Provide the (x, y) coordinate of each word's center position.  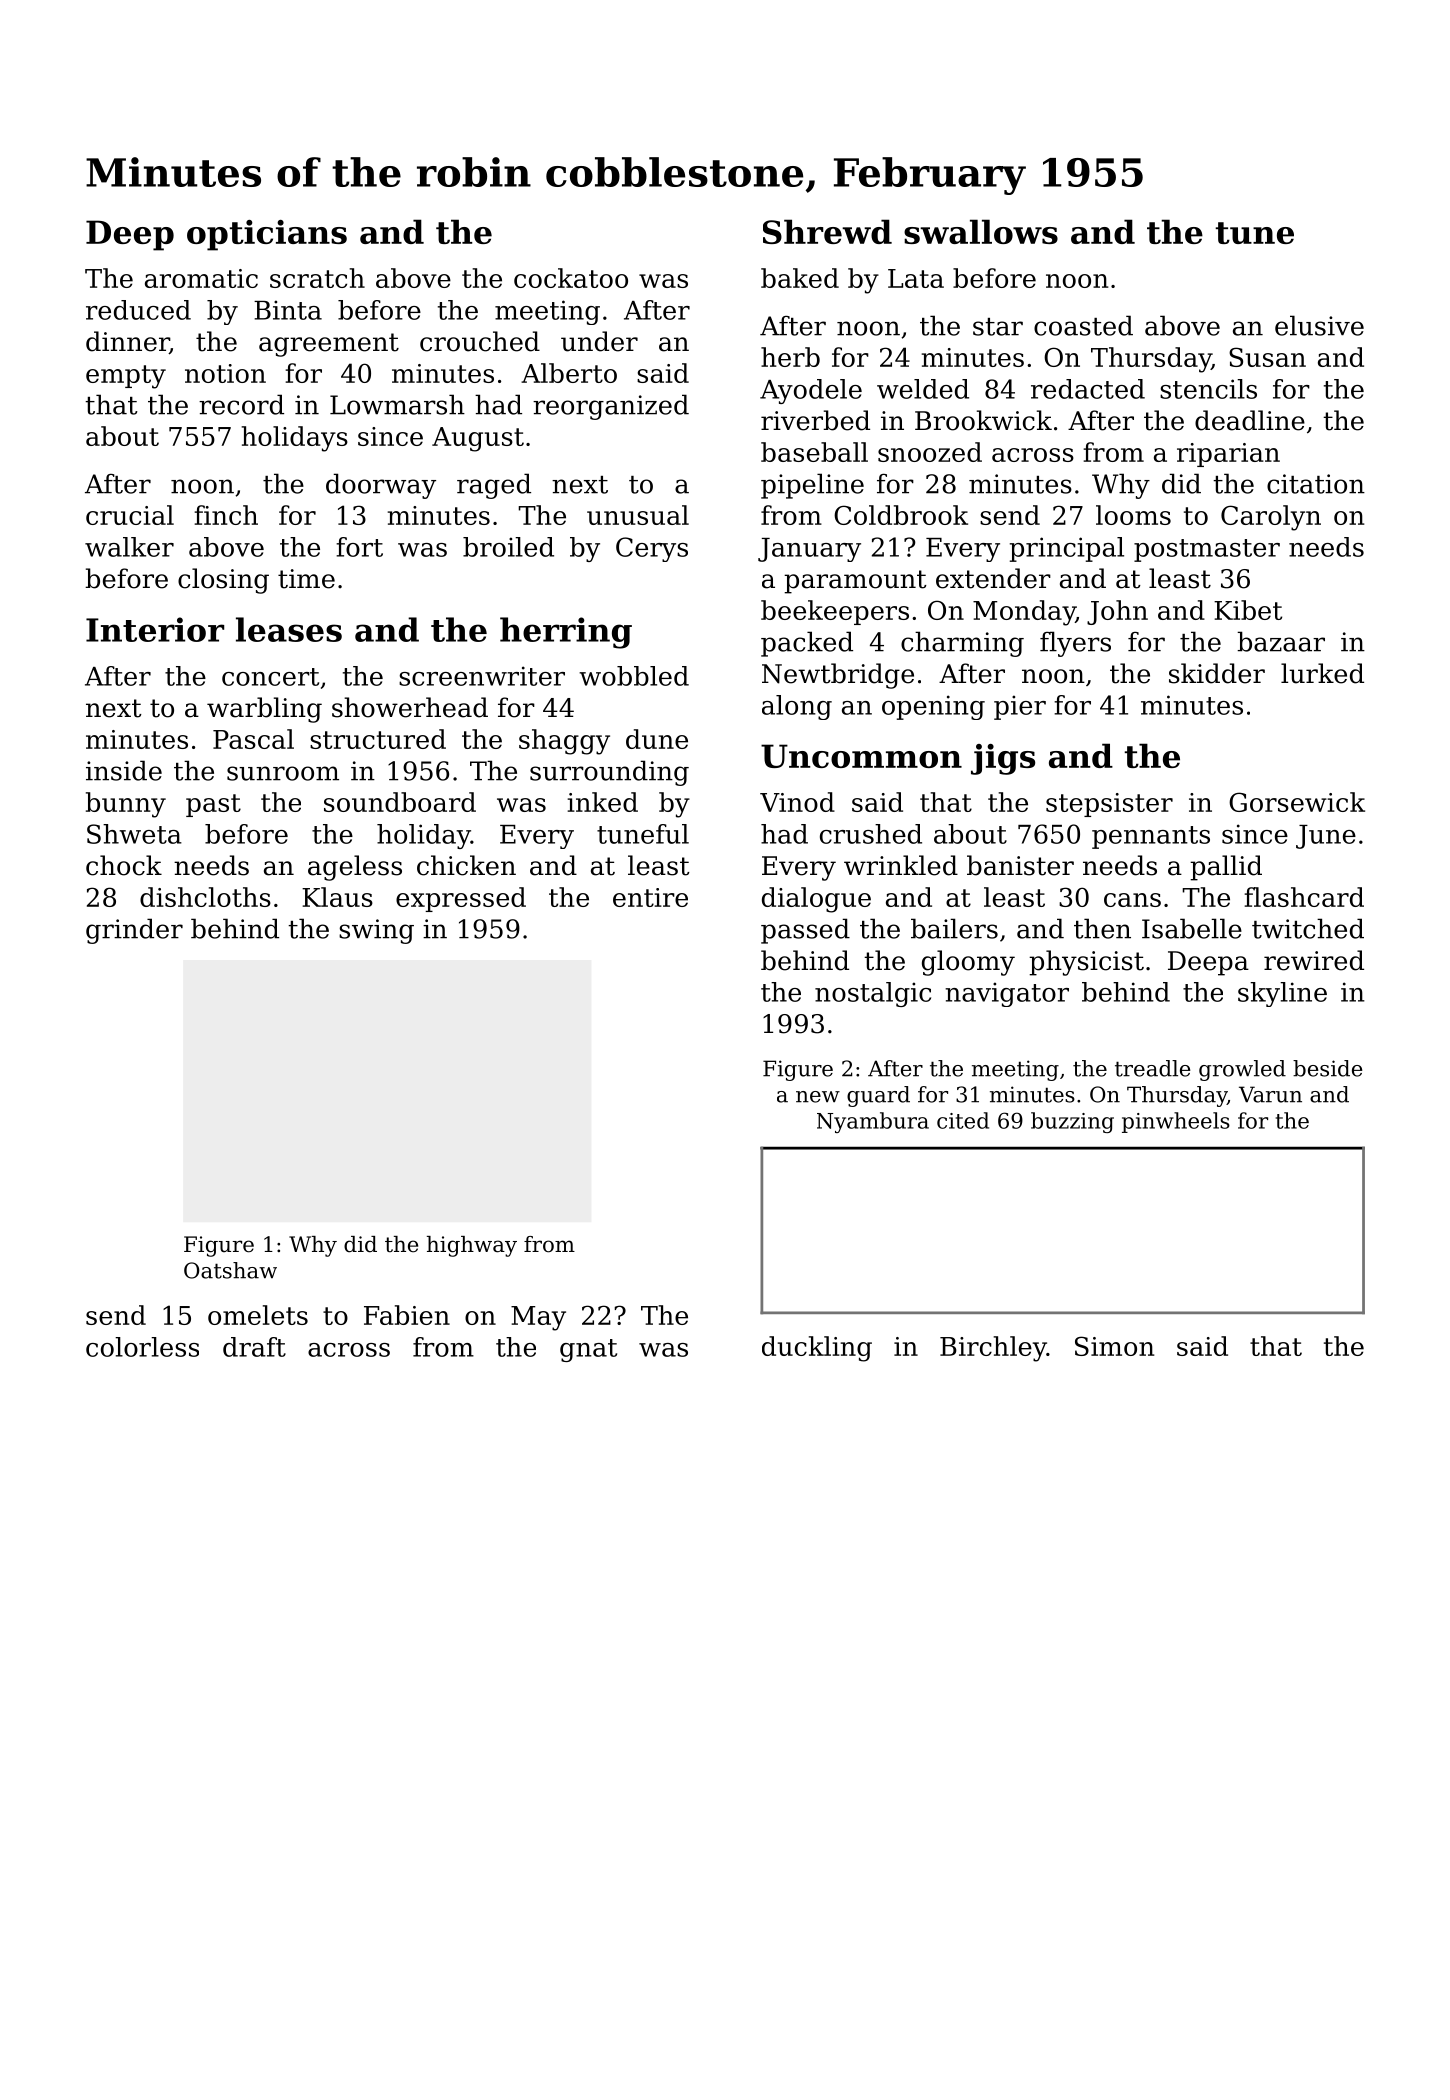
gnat (588, 1350)
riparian (1228, 455)
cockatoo (571, 278)
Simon (1114, 1346)
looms (1133, 515)
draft (254, 1347)
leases (289, 629)
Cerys (652, 549)
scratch (317, 278)
